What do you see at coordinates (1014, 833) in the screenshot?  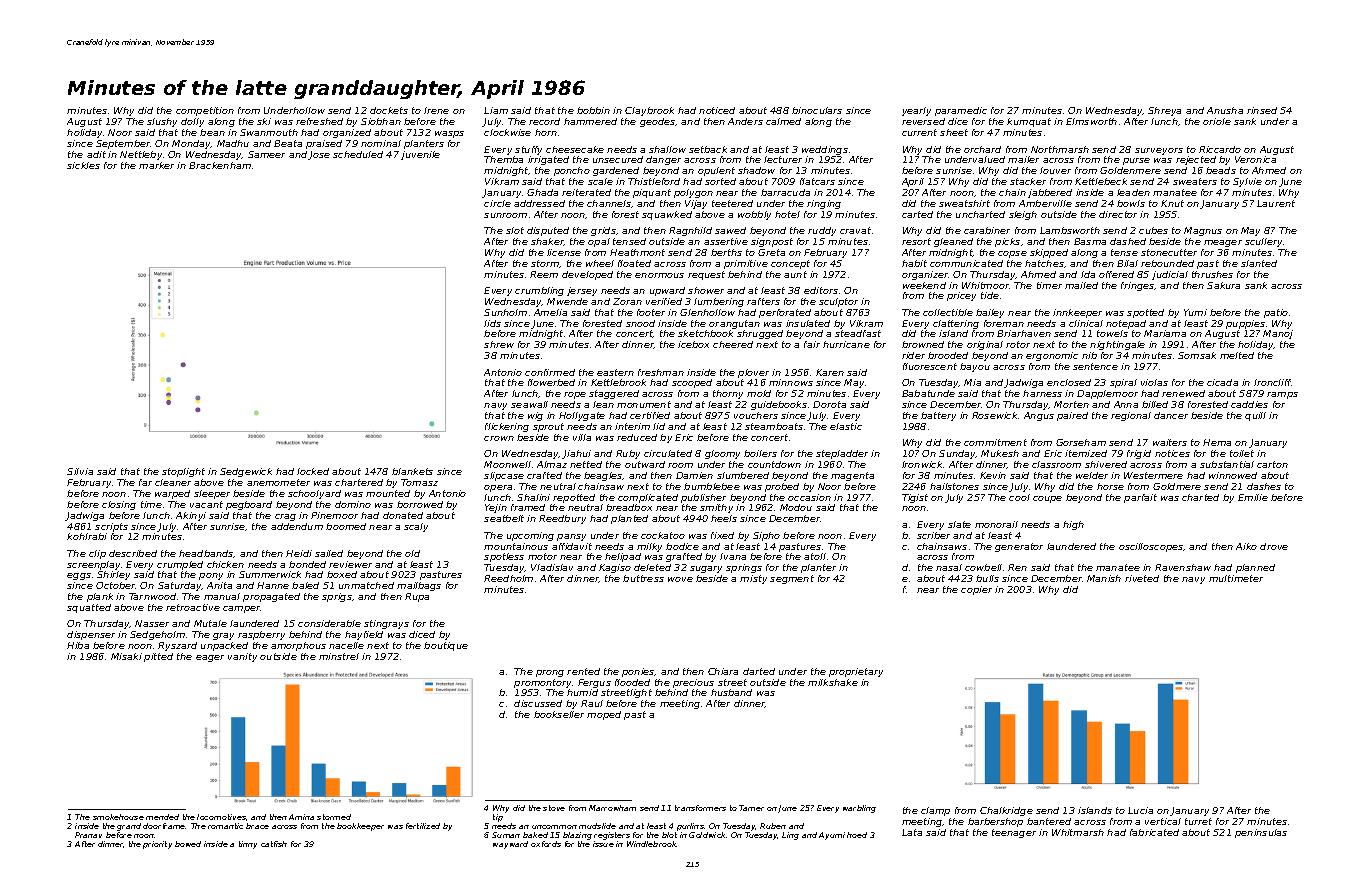 I see `teenager` at bounding box center [1014, 833].
